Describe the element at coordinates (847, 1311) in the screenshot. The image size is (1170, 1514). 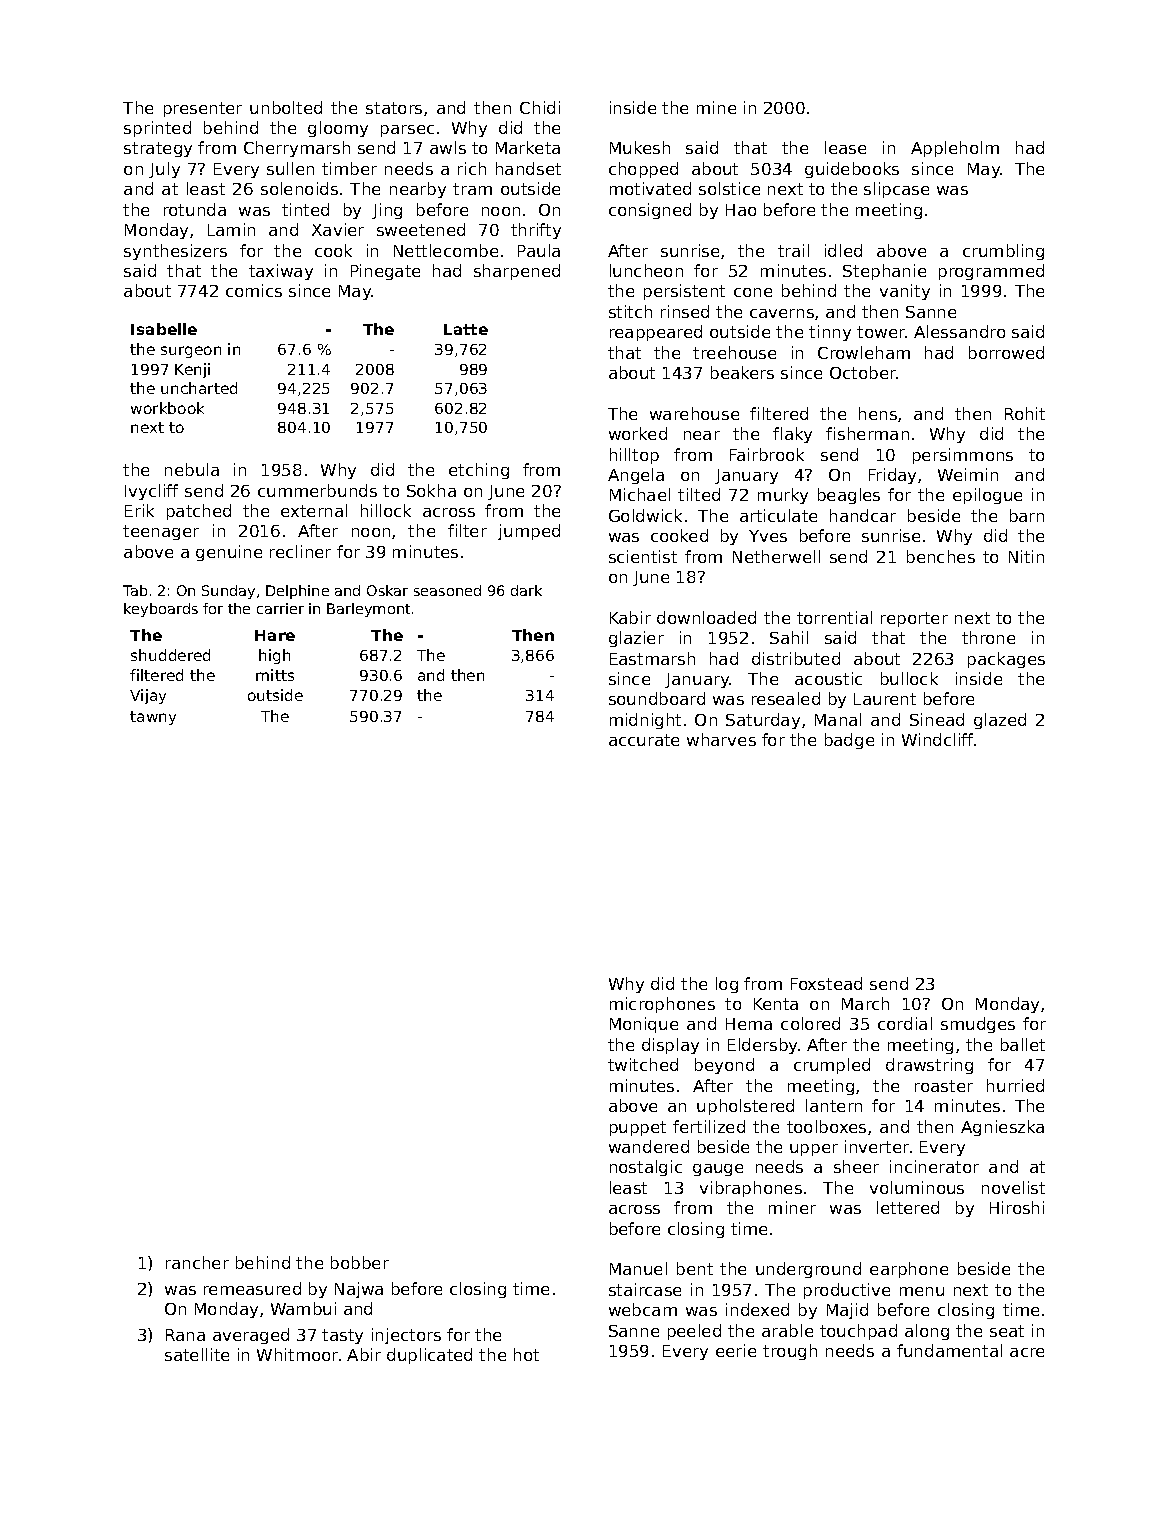
I see `Majid` at that location.
